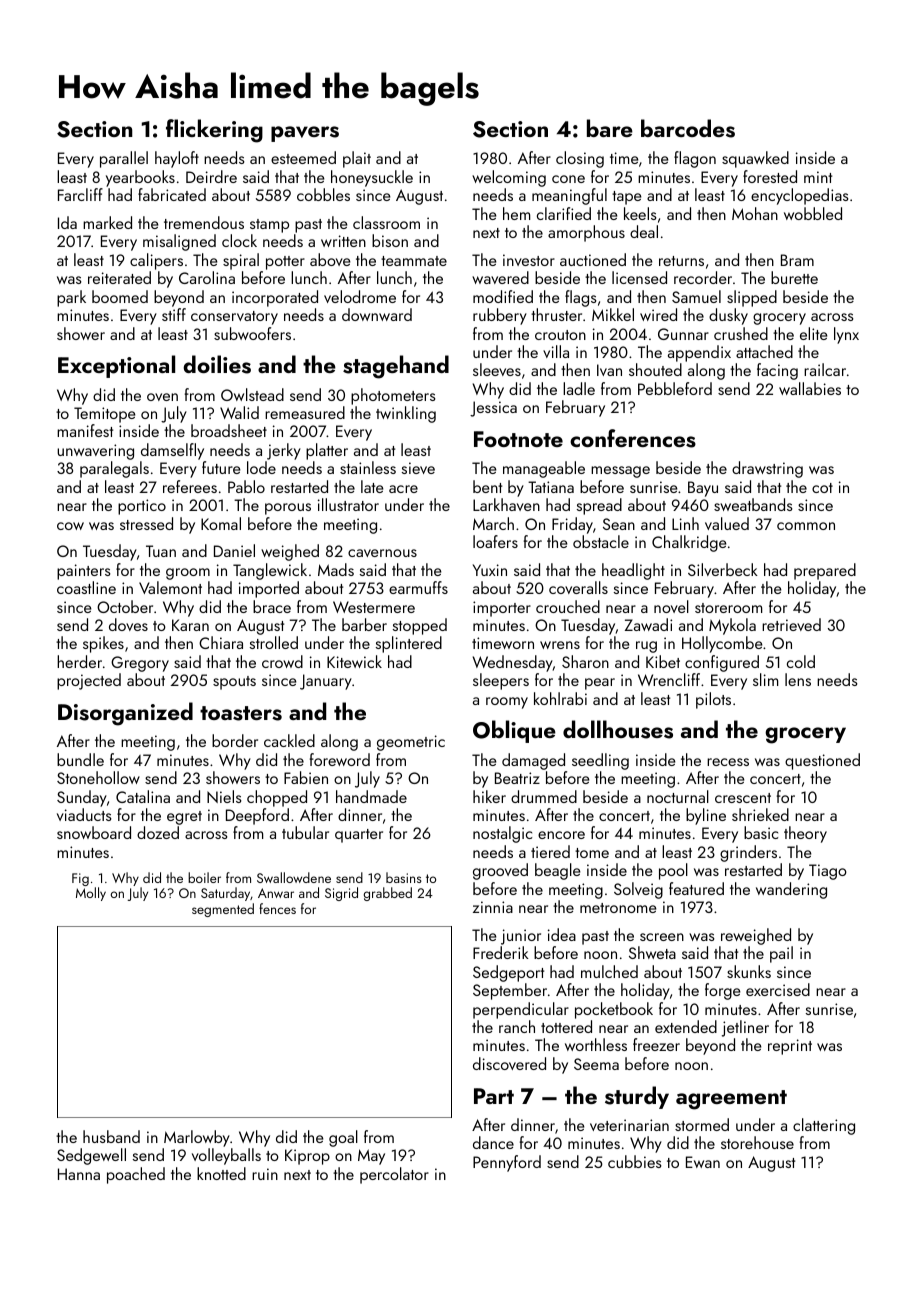 The height and width of the page is (1308, 924). Describe the element at coordinates (79, 1174) in the page. I see `Hanna` at that location.
